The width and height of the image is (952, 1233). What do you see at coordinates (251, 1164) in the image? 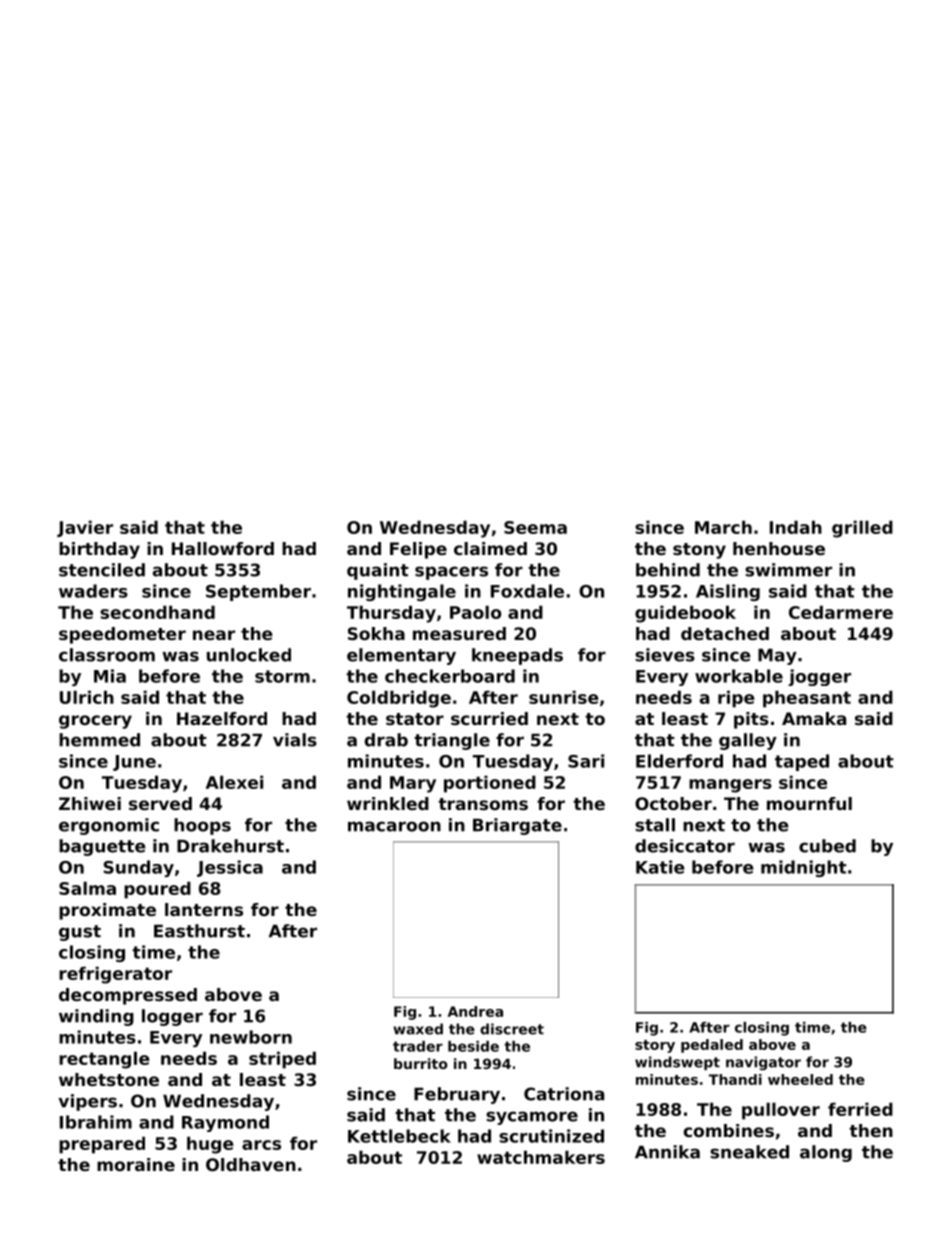
I see `Oldhaven` at bounding box center [251, 1164].
